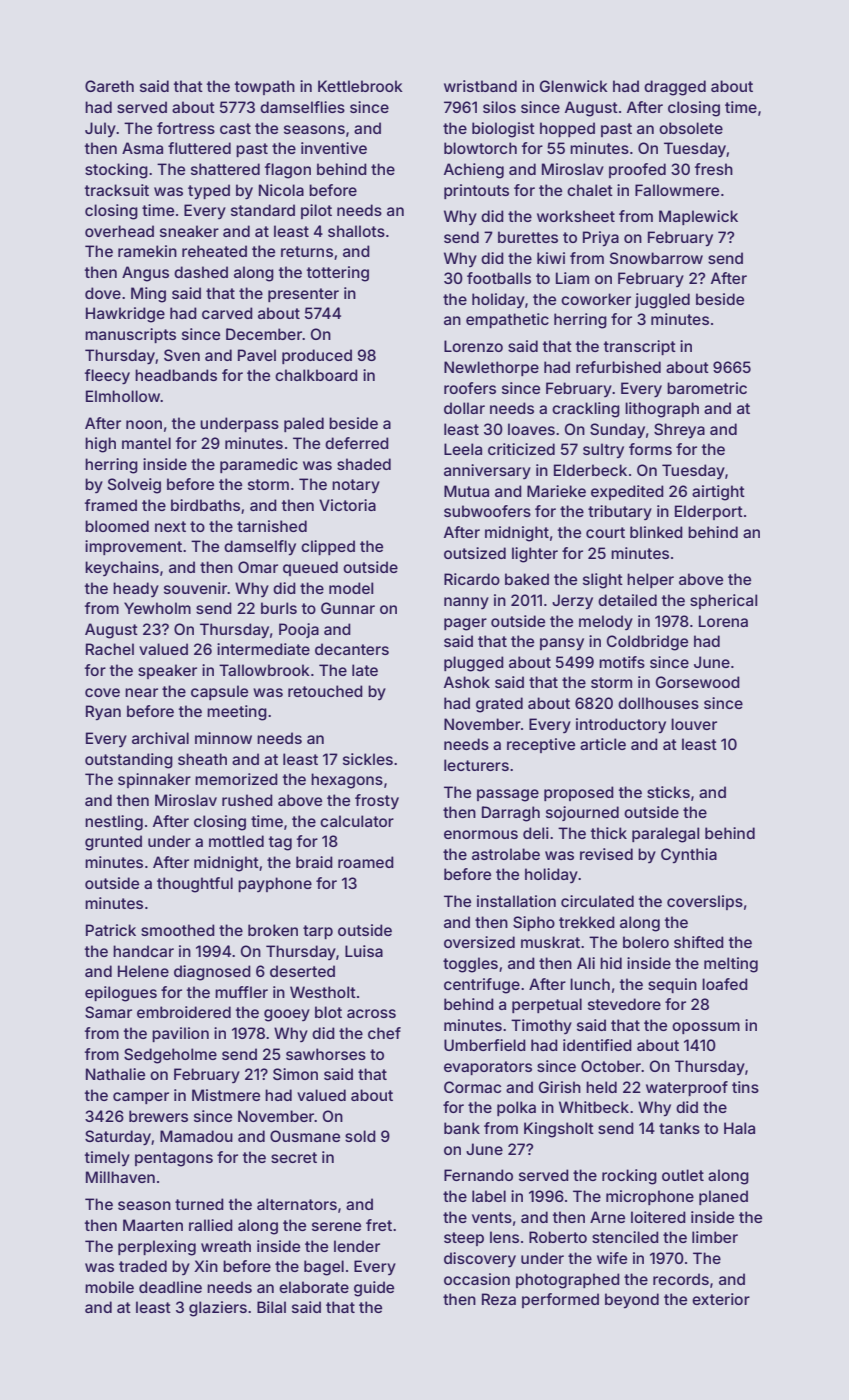 Image resolution: width=849 pixels, height=1400 pixels. What do you see at coordinates (516, 901) in the screenshot?
I see `installation` at bounding box center [516, 901].
